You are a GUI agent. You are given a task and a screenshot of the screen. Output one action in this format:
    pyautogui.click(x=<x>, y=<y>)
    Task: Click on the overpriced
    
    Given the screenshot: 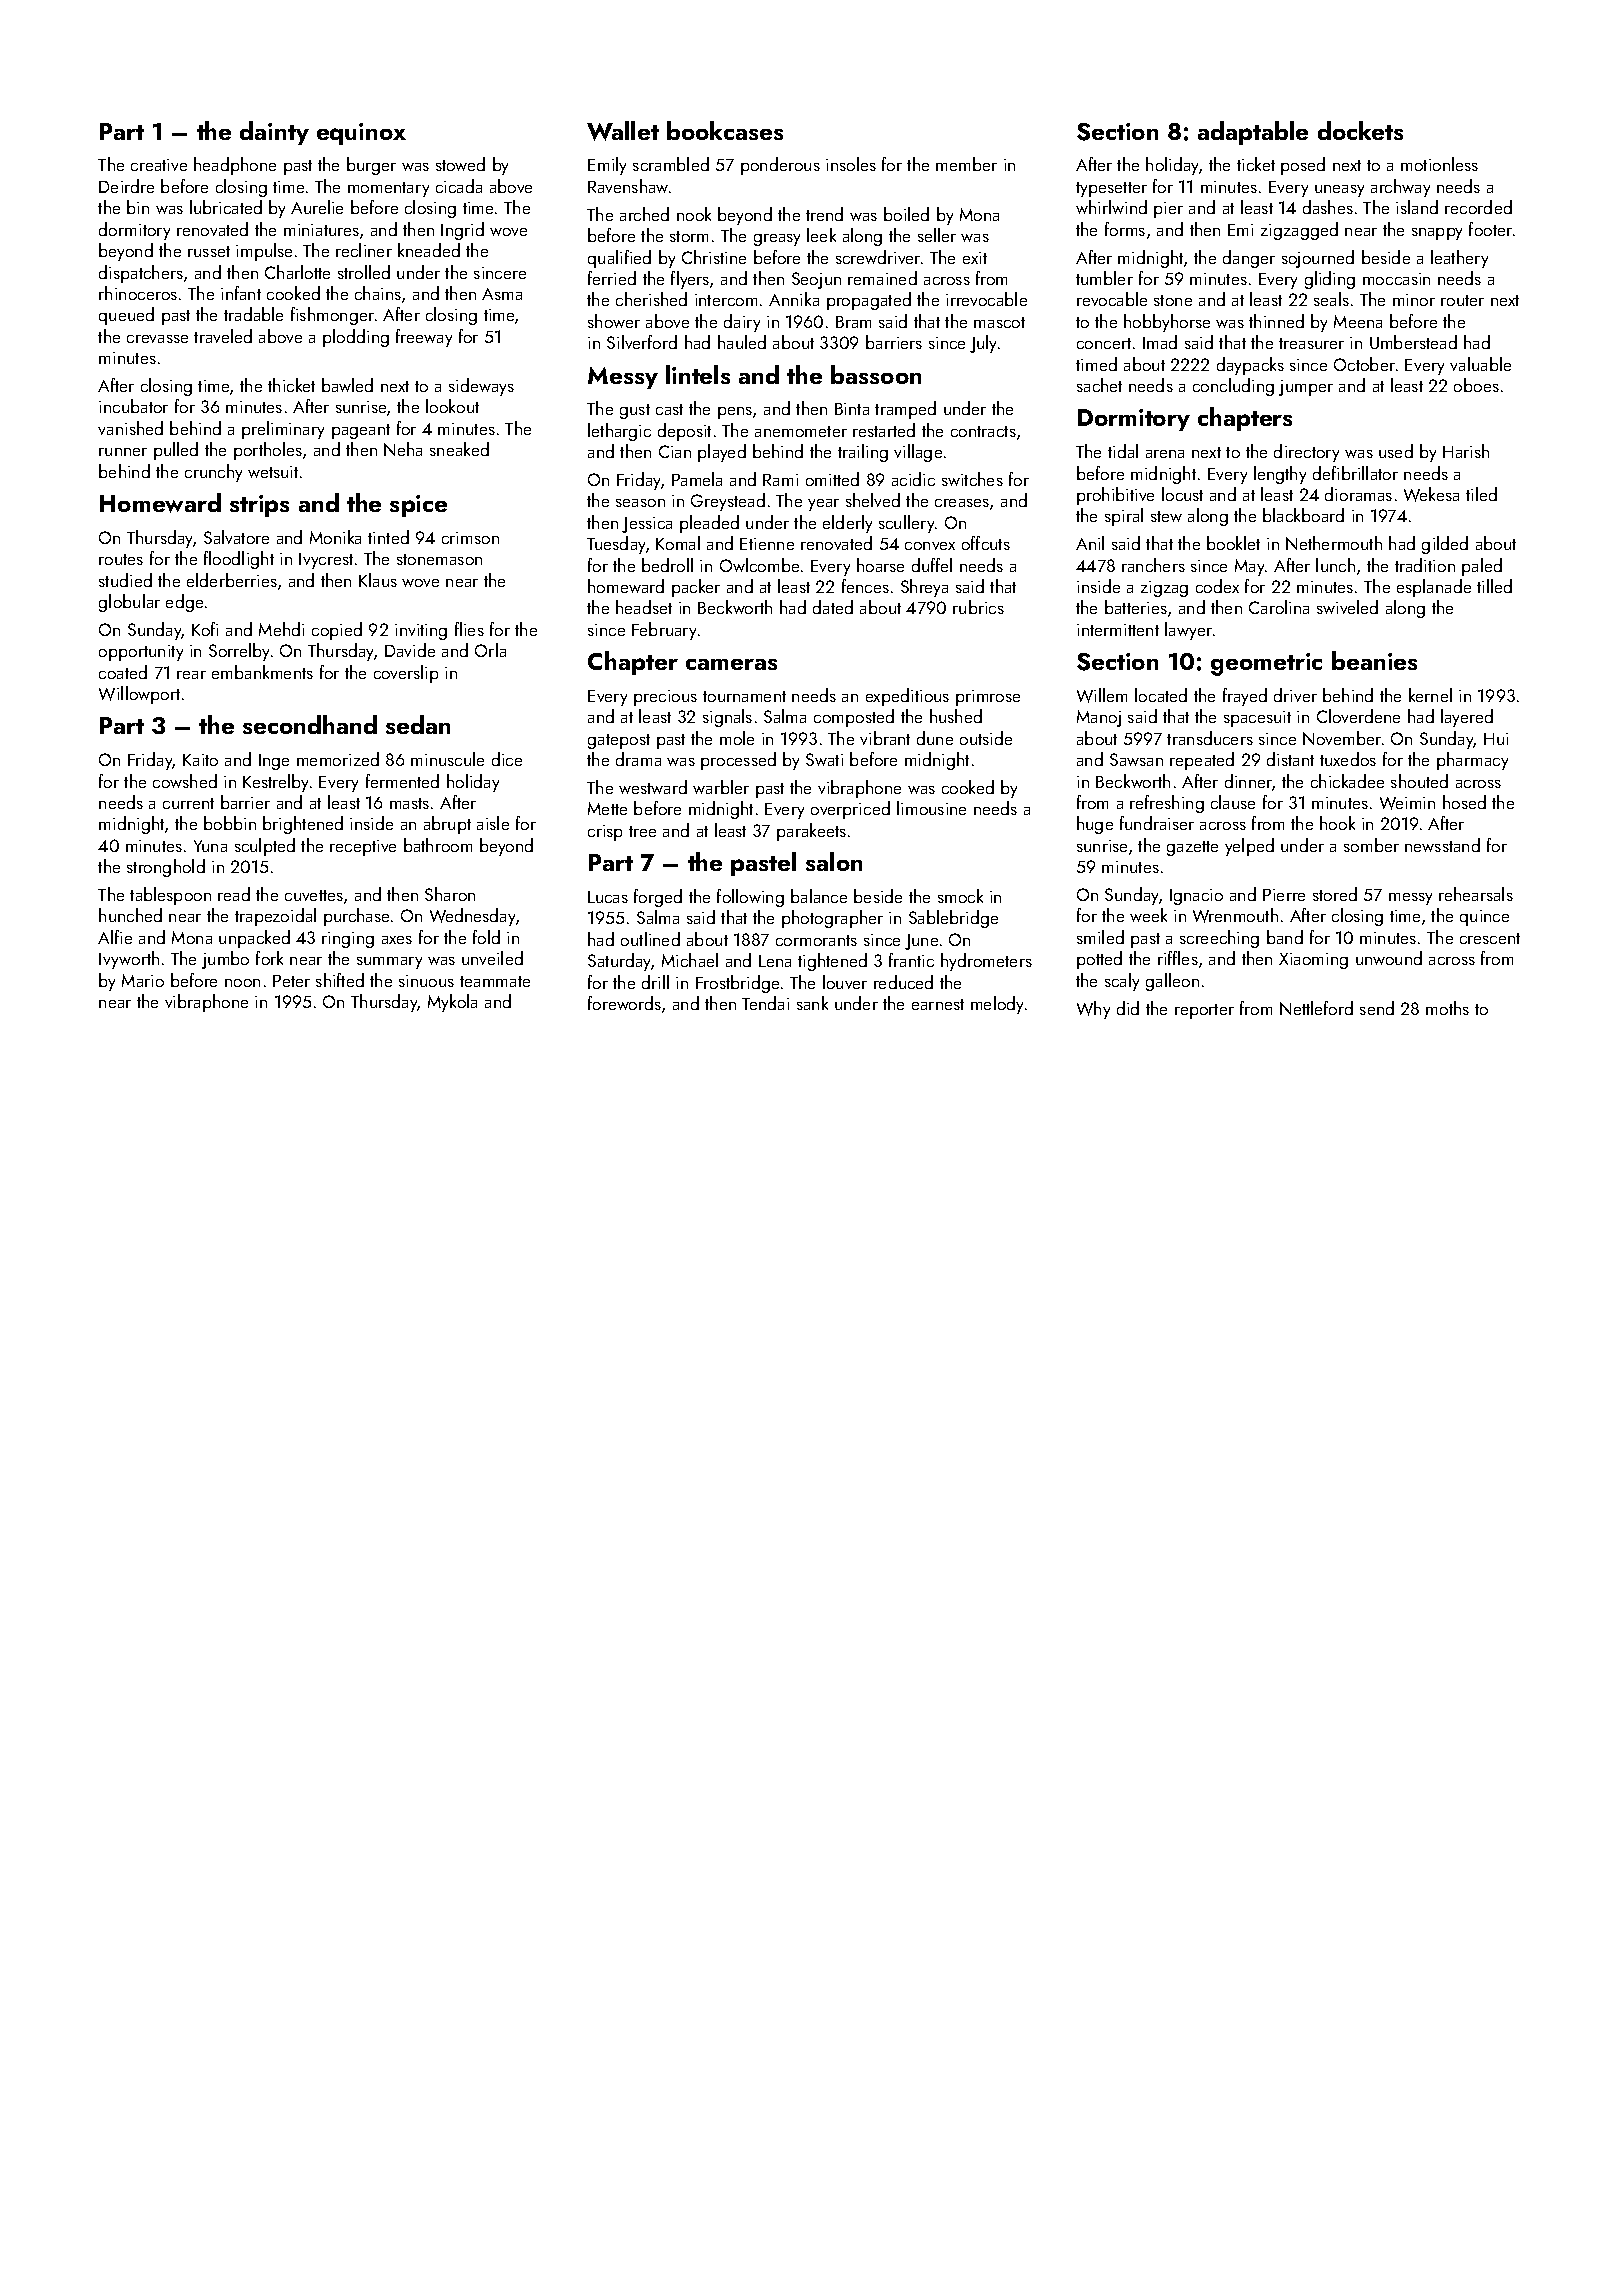 What is the action you would take?
    pyautogui.click(x=850, y=810)
